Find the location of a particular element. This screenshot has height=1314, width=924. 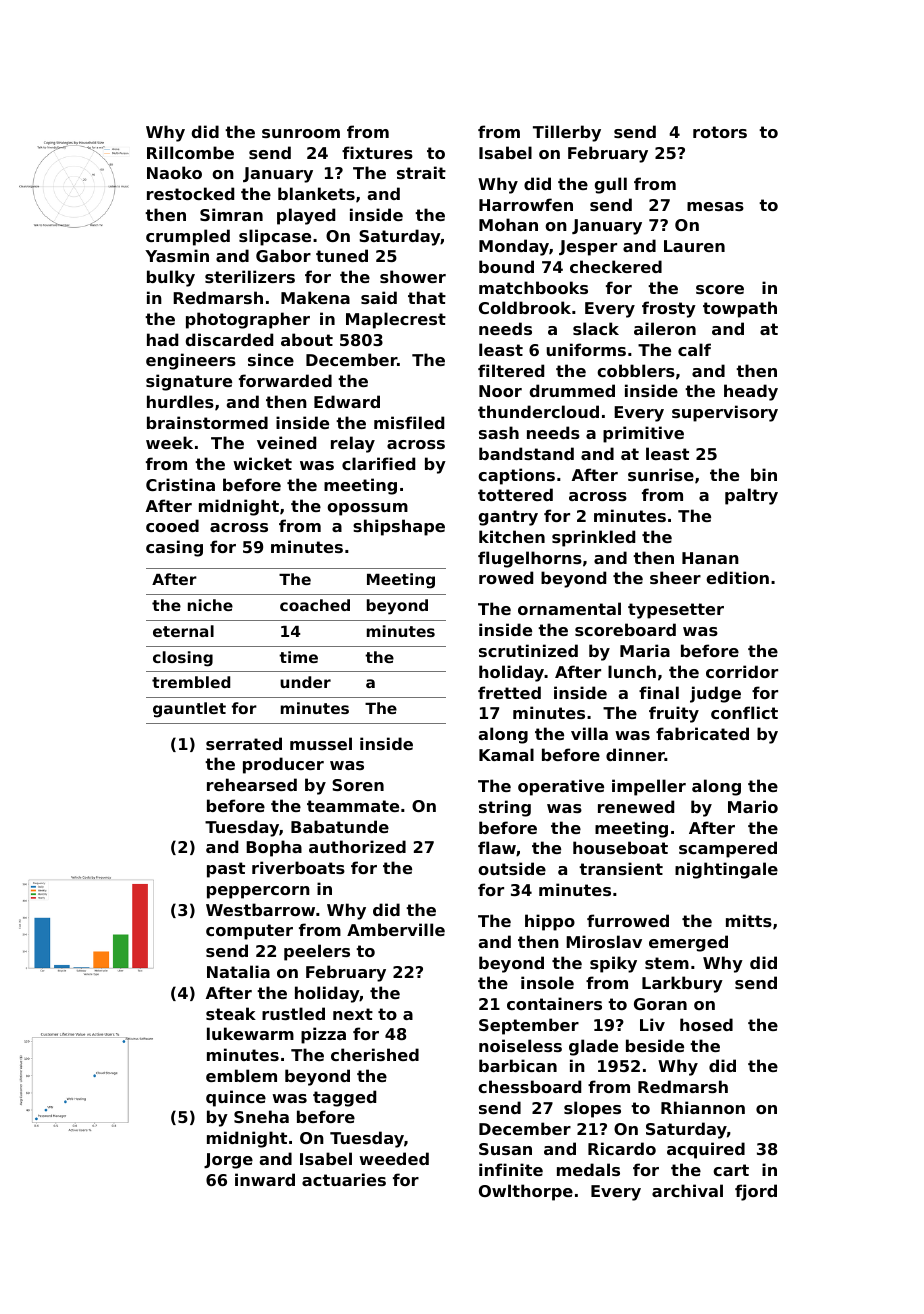

Tillerby is located at coordinates (567, 133).
